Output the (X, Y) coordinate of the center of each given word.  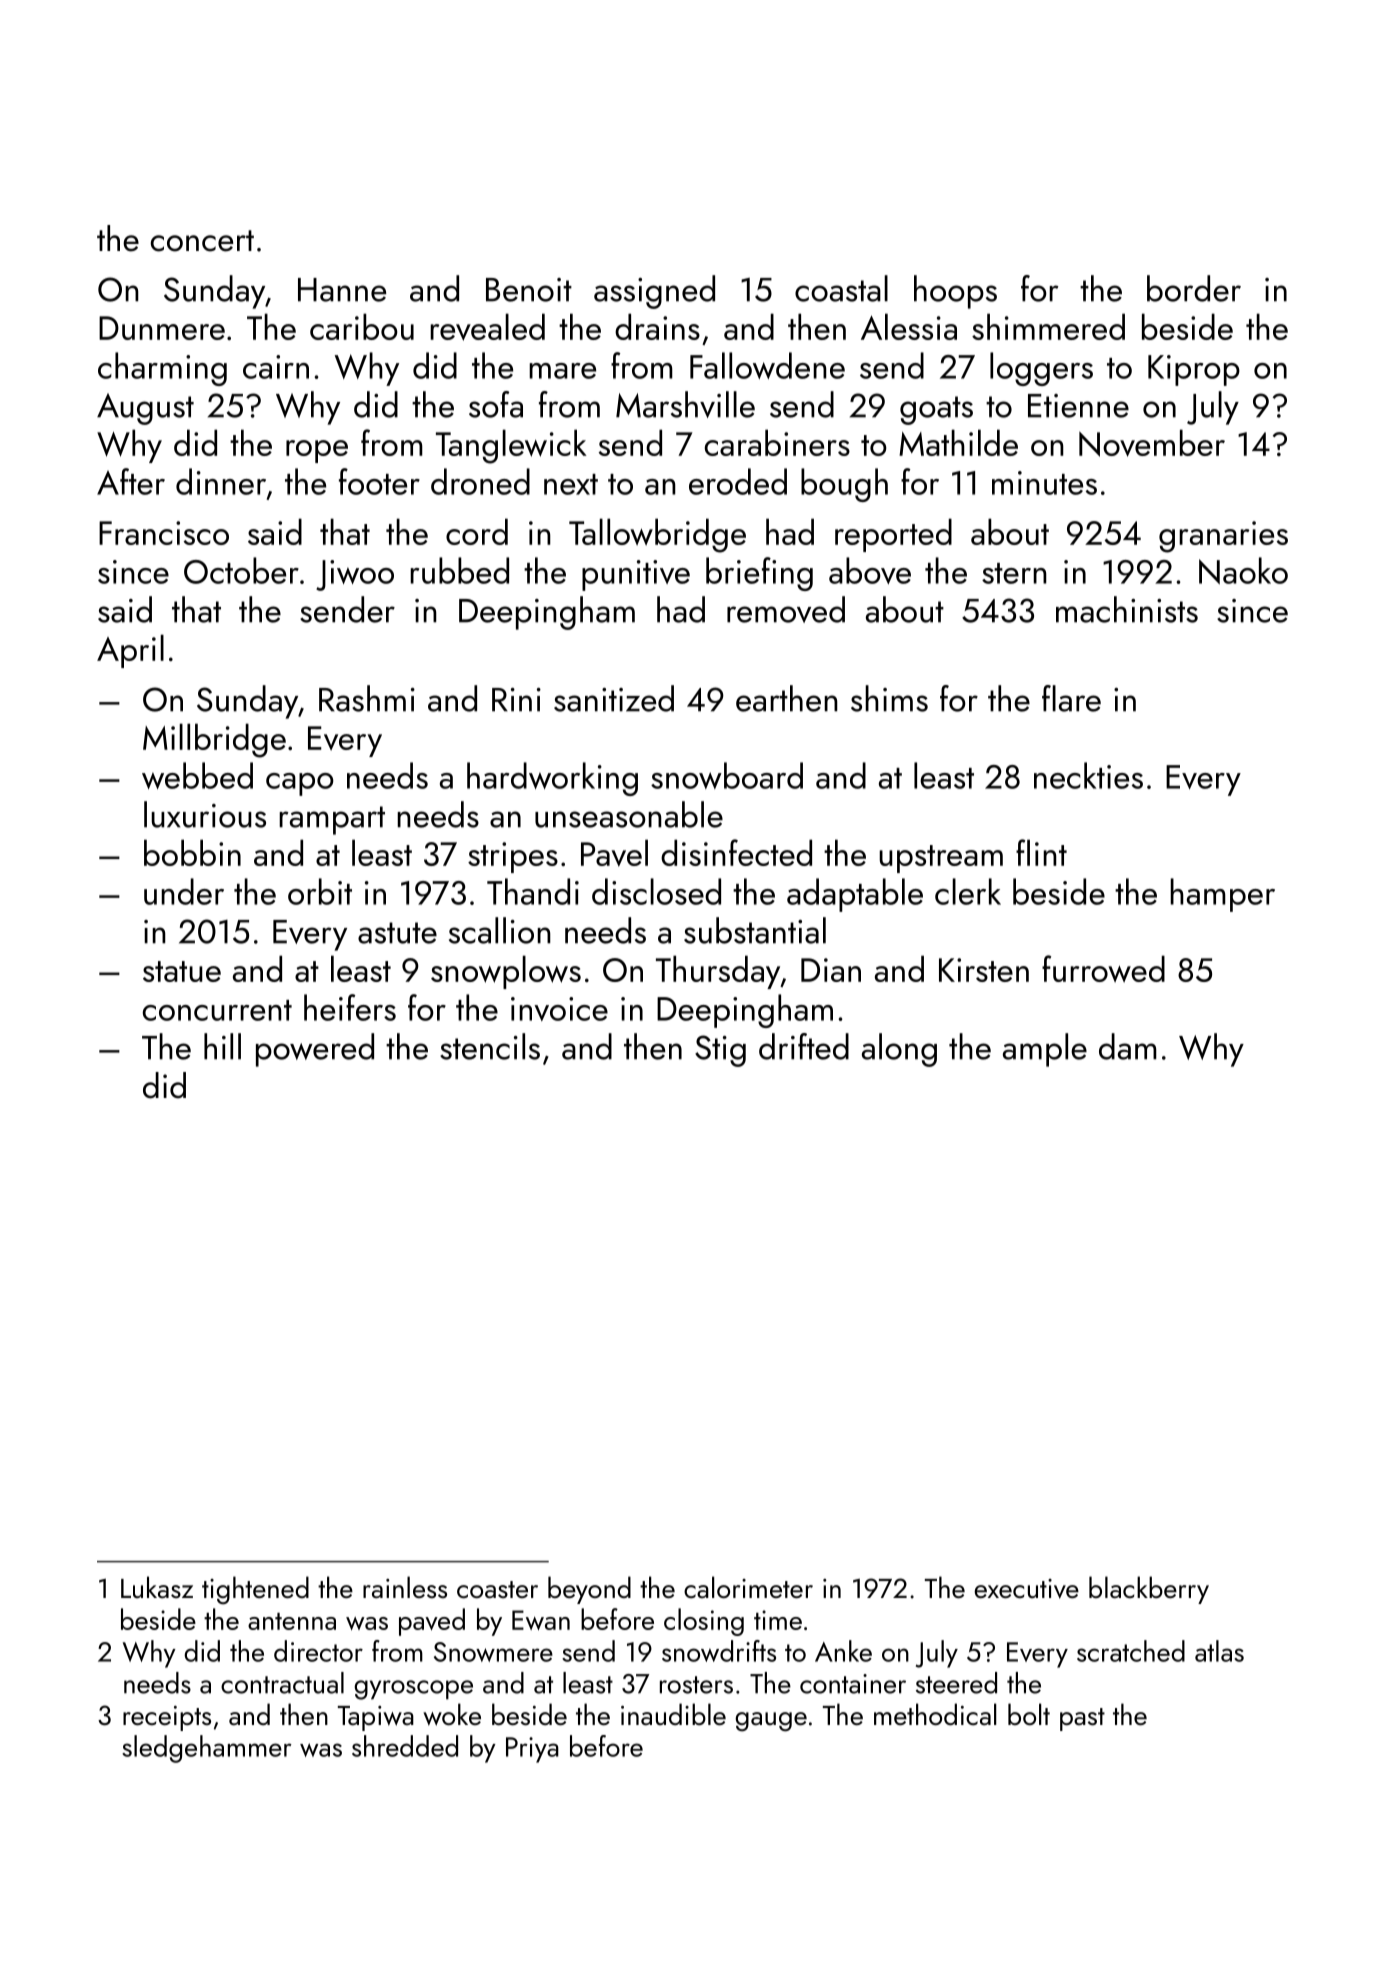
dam (1128, 1046)
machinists (1127, 609)
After (131, 481)
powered (315, 1050)
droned (480, 481)
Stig (720, 1051)
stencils (490, 1046)
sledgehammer (207, 1749)
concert (202, 241)
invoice (559, 1009)
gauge (771, 1722)
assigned (654, 292)
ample (1045, 1050)
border (1194, 288)
